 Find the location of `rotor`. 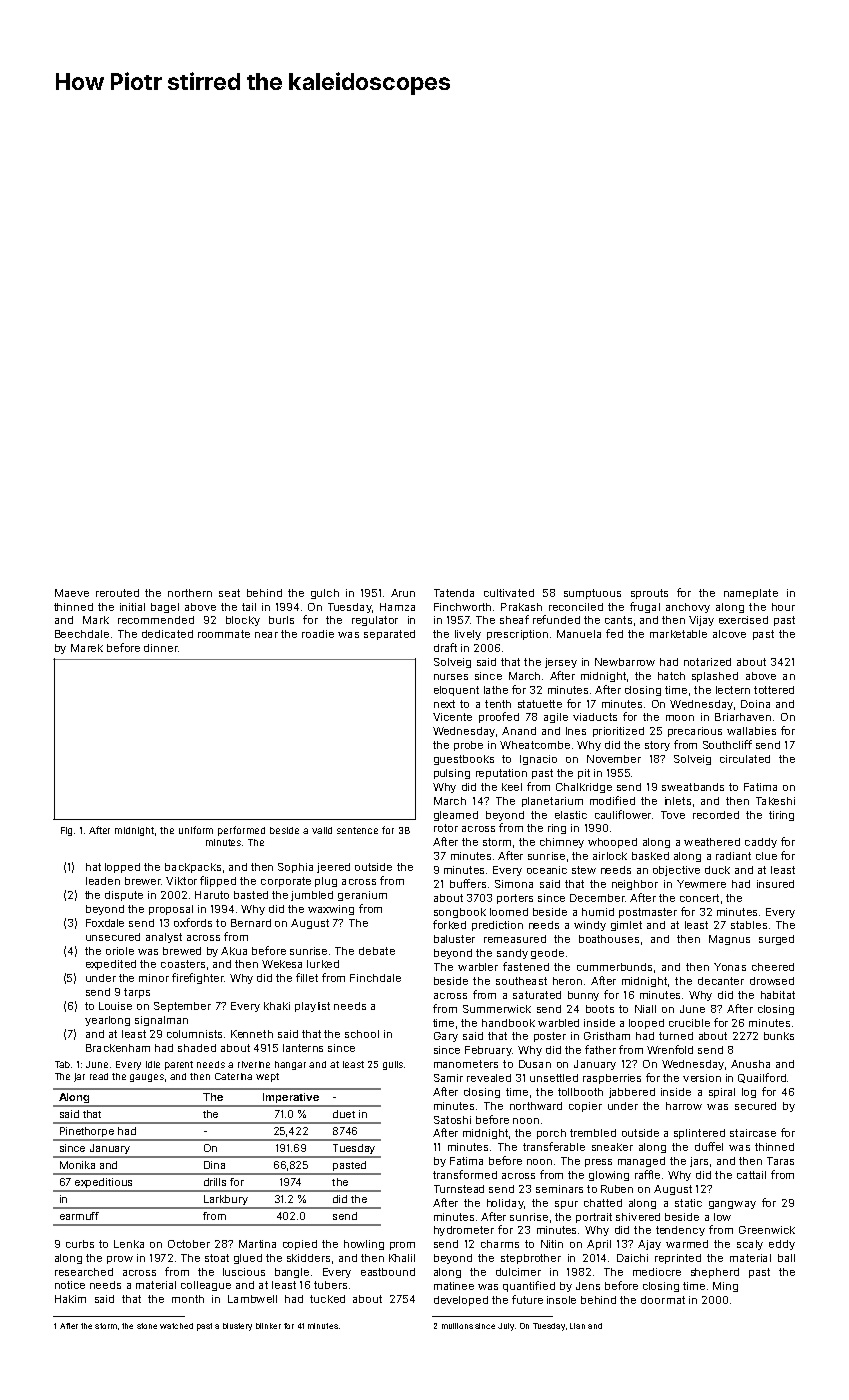

rotor is located at coordinates (446, 828).
